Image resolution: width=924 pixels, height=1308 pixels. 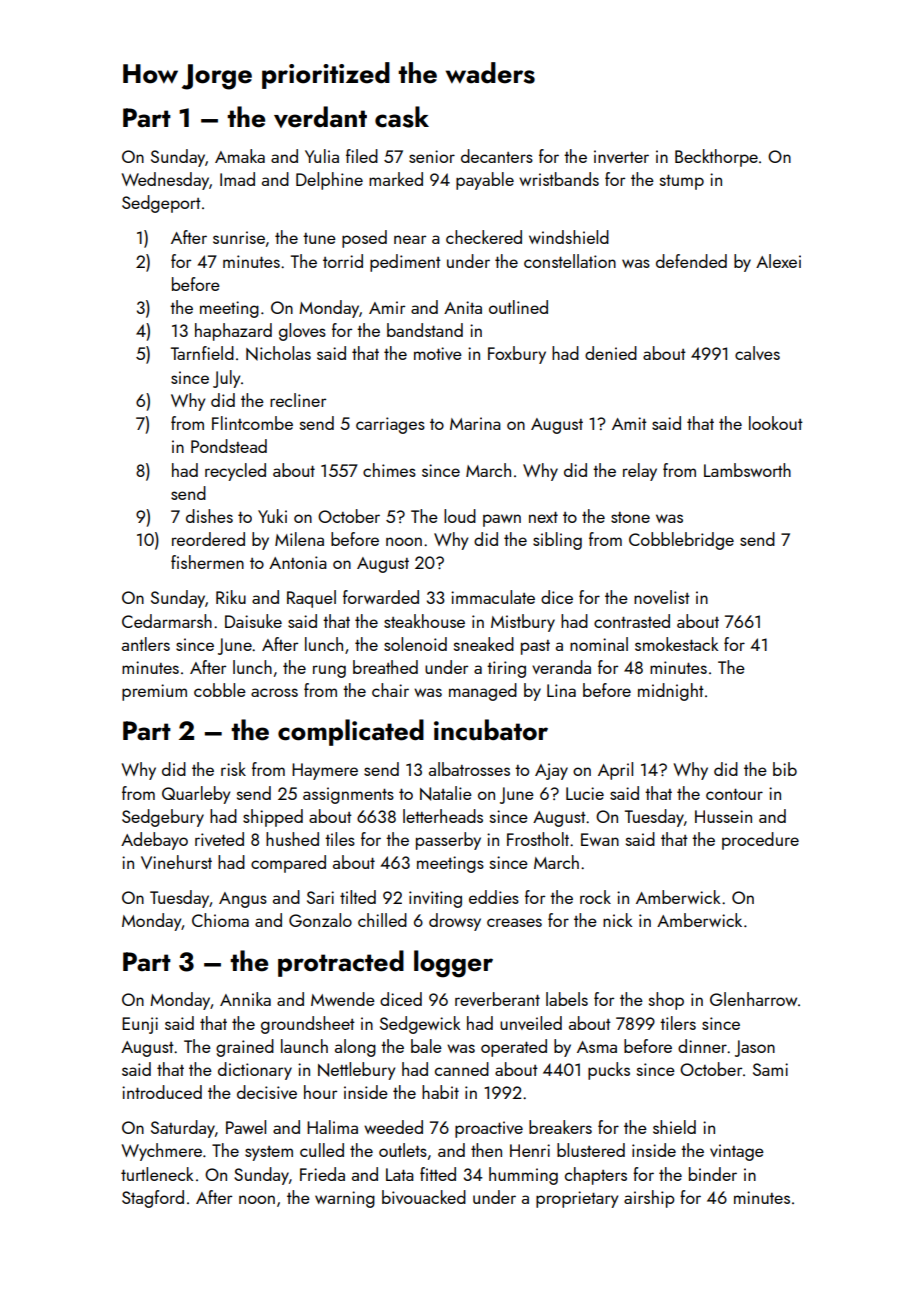 What do you see at coordinates (517, 355) in the screenshot?
I see `Foxbury` at bounding box center [517, 355].
